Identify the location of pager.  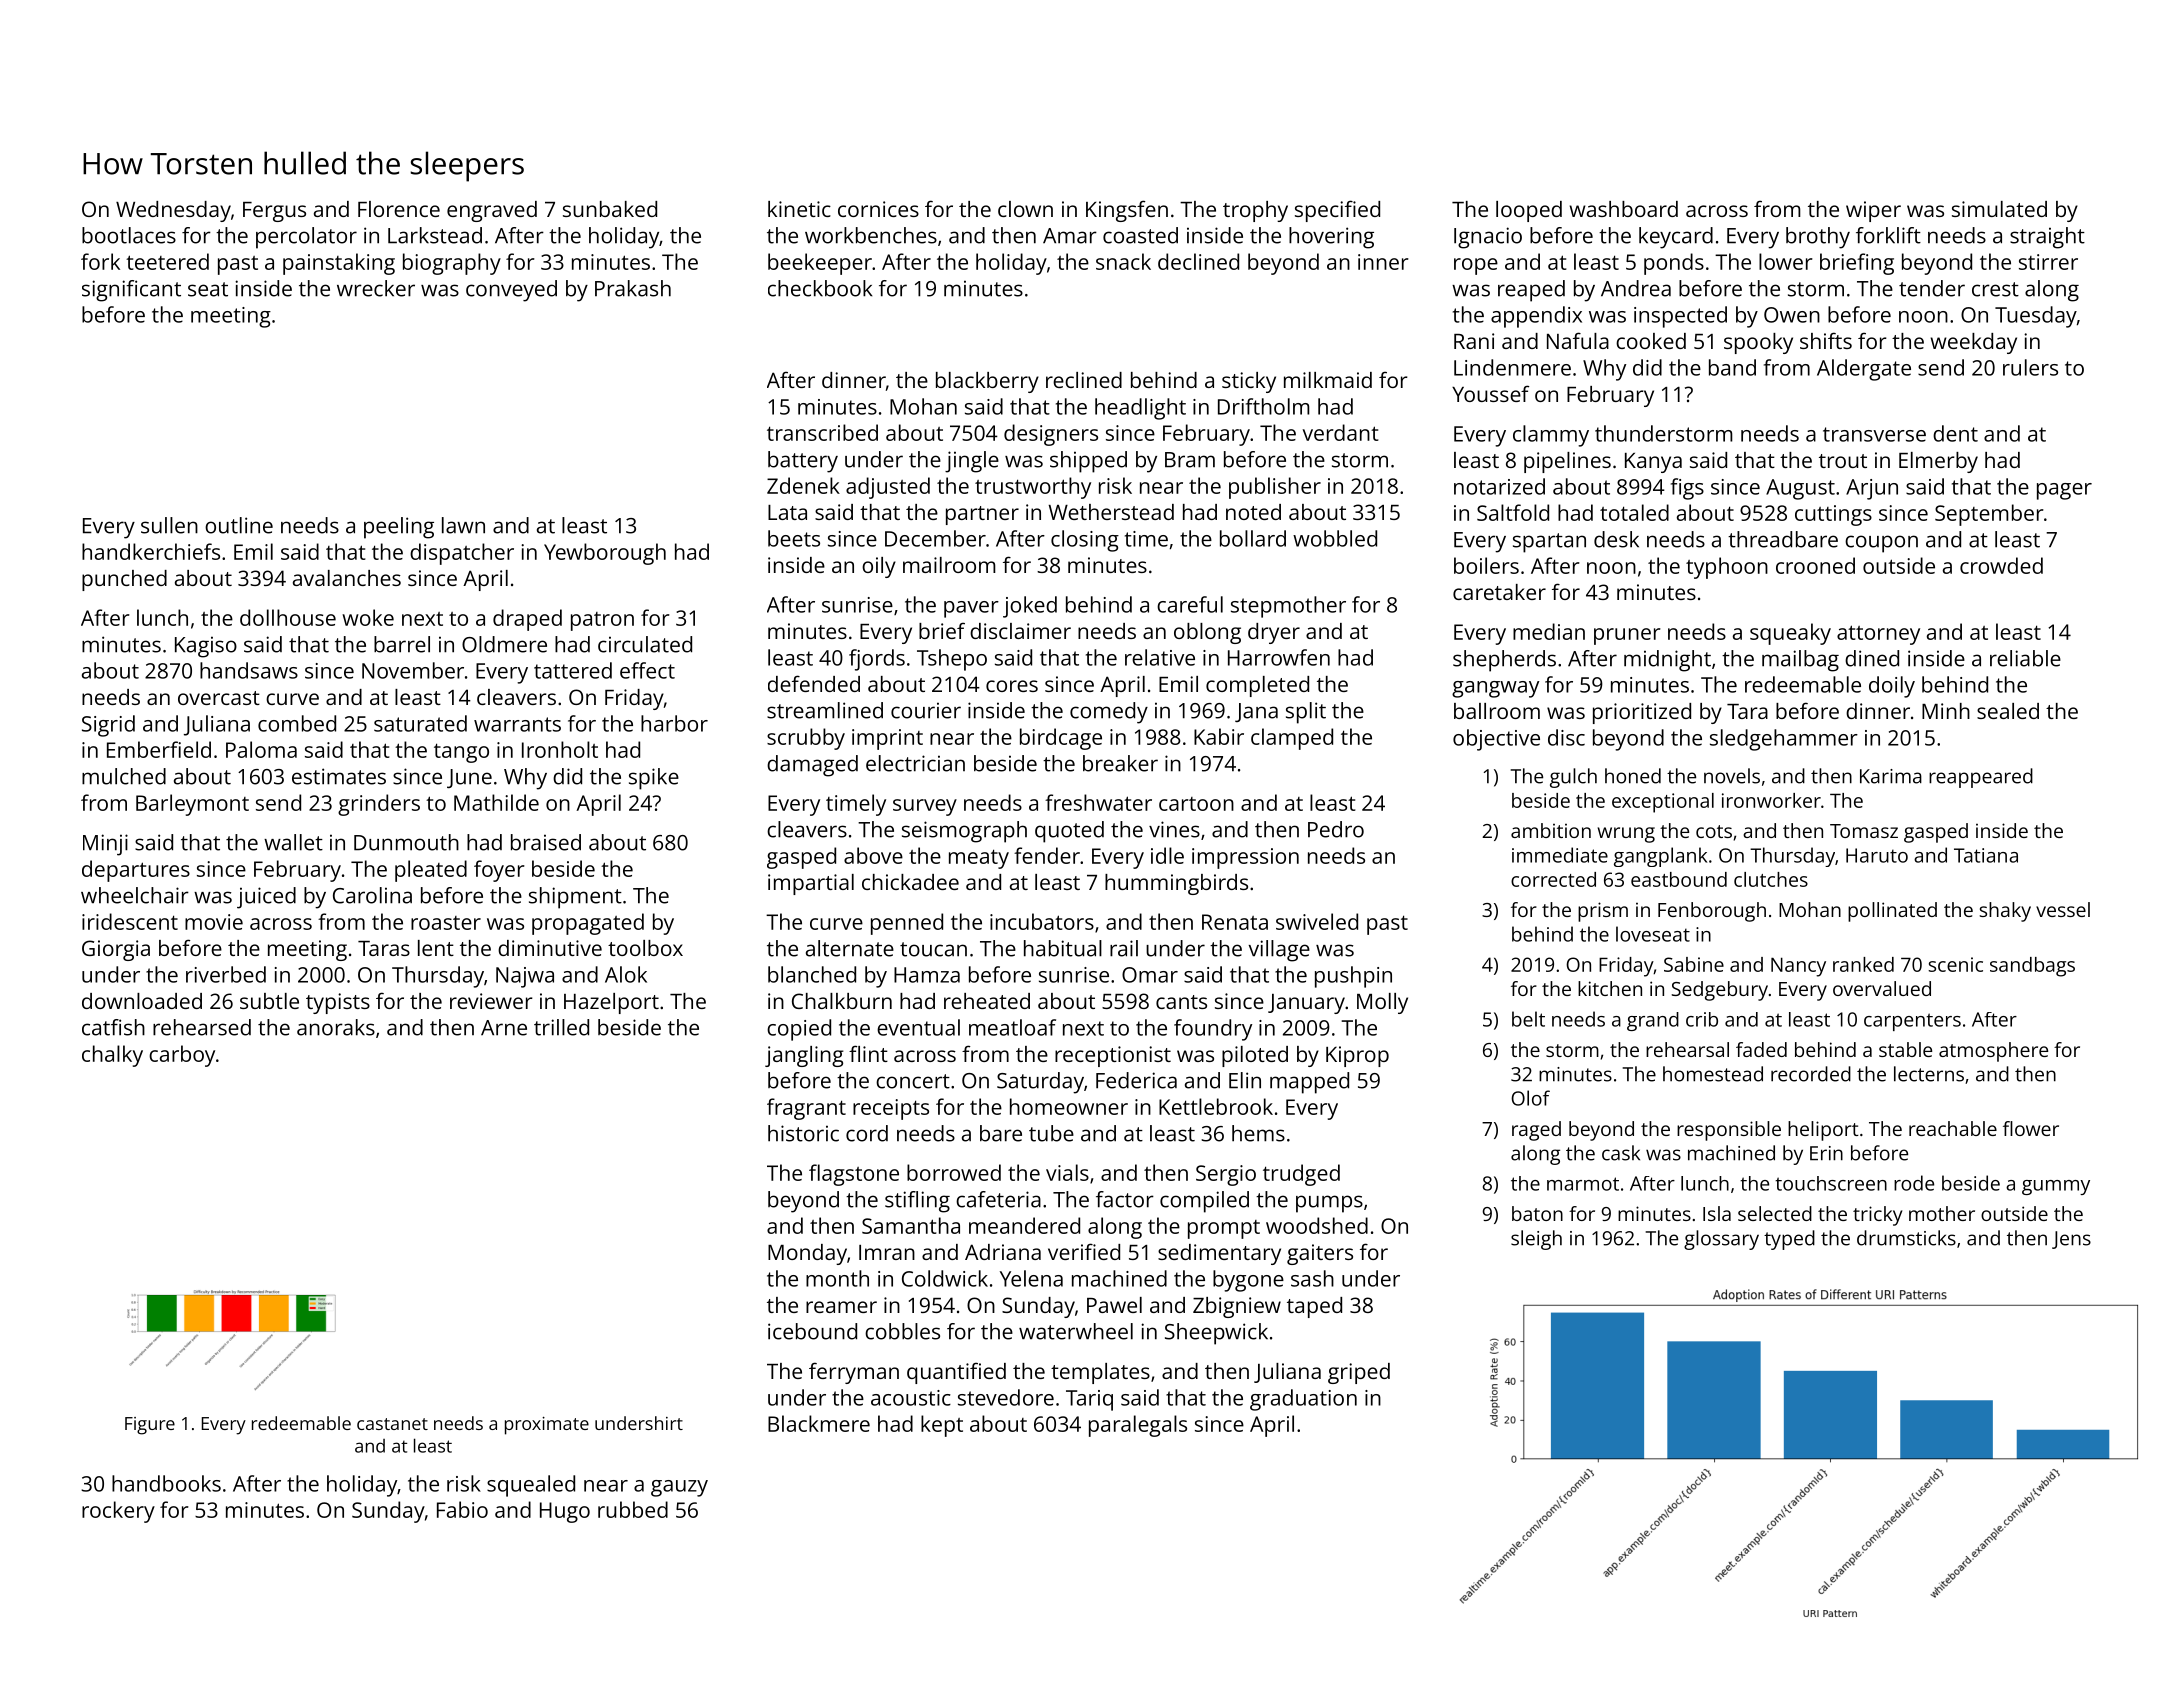
(2064, 491).
